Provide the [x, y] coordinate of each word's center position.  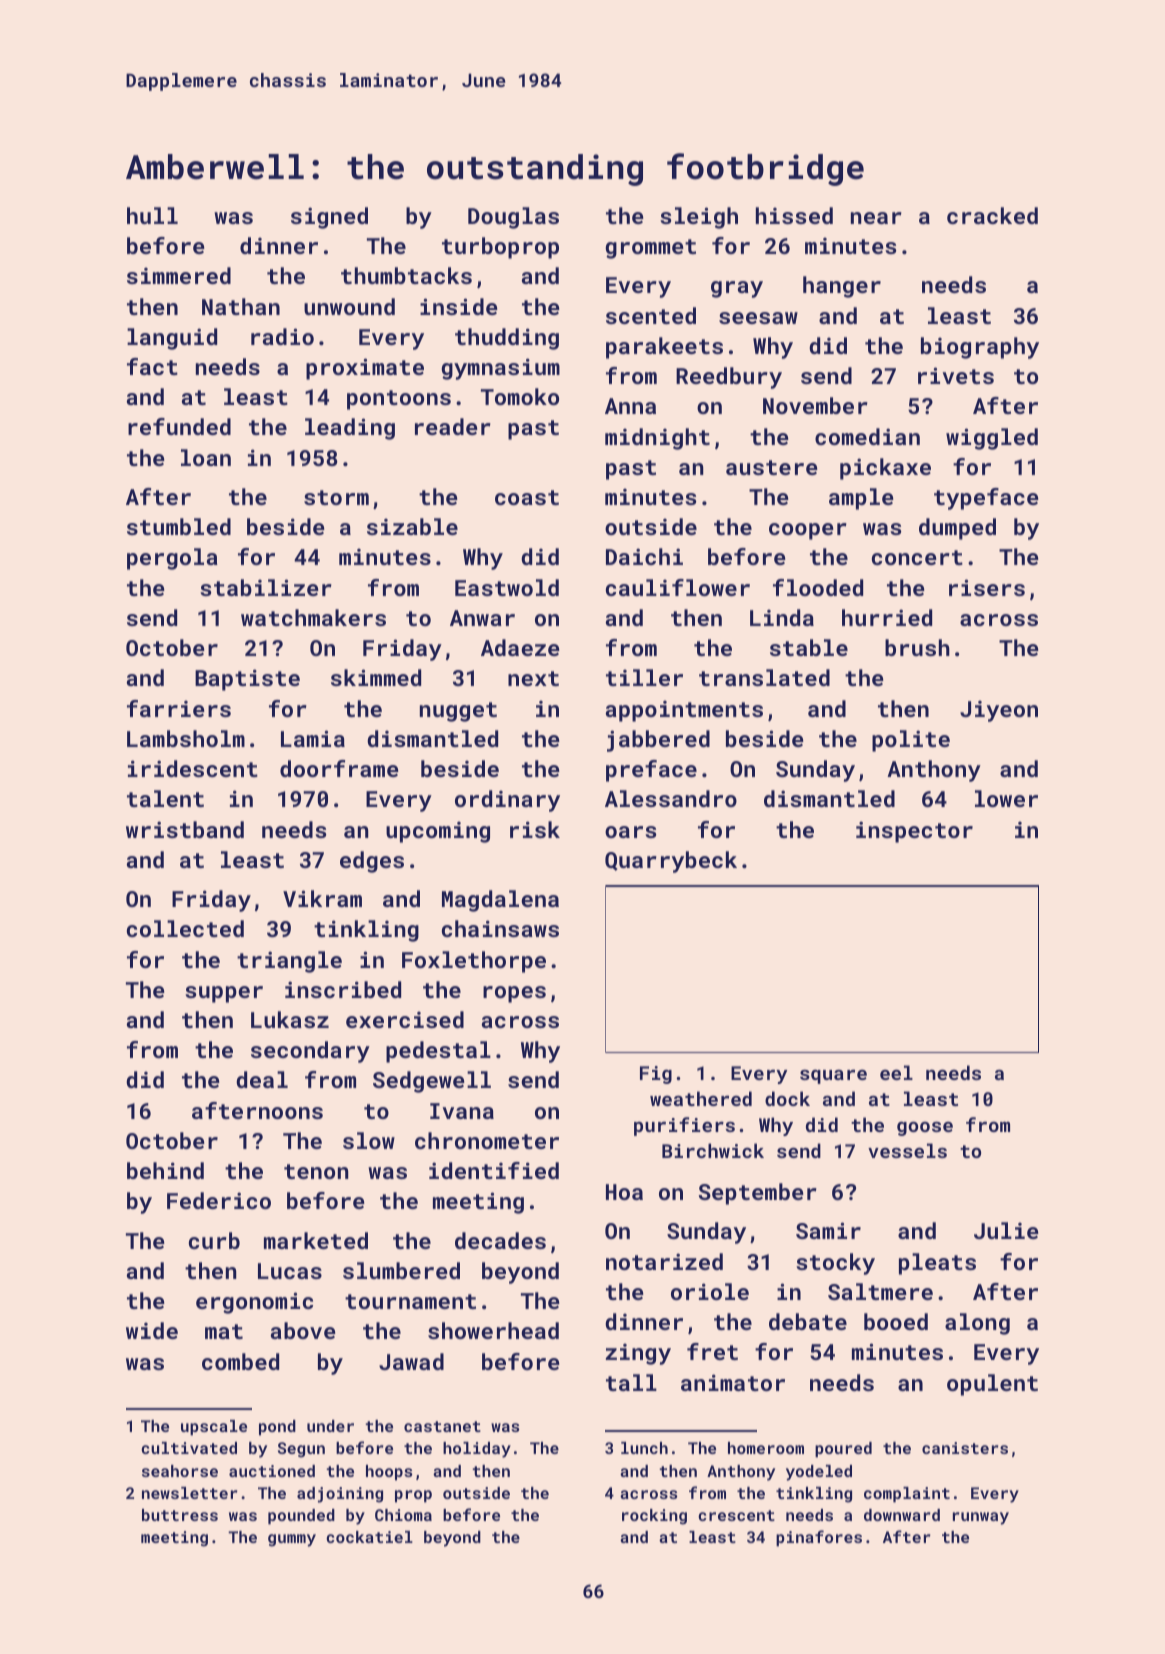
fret [712, 1351]
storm [336, 497]
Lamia [313, 738]
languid [172, 339]
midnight [657, 439]
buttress [180, 1515]
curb [214, 1240]
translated [764, 677]
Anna [630, 406]
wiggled [992, 439]
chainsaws [500, 928]
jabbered [658, 741]
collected [185, 928]
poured [843, 1450]
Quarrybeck [671, 862]
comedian [867, 436]
